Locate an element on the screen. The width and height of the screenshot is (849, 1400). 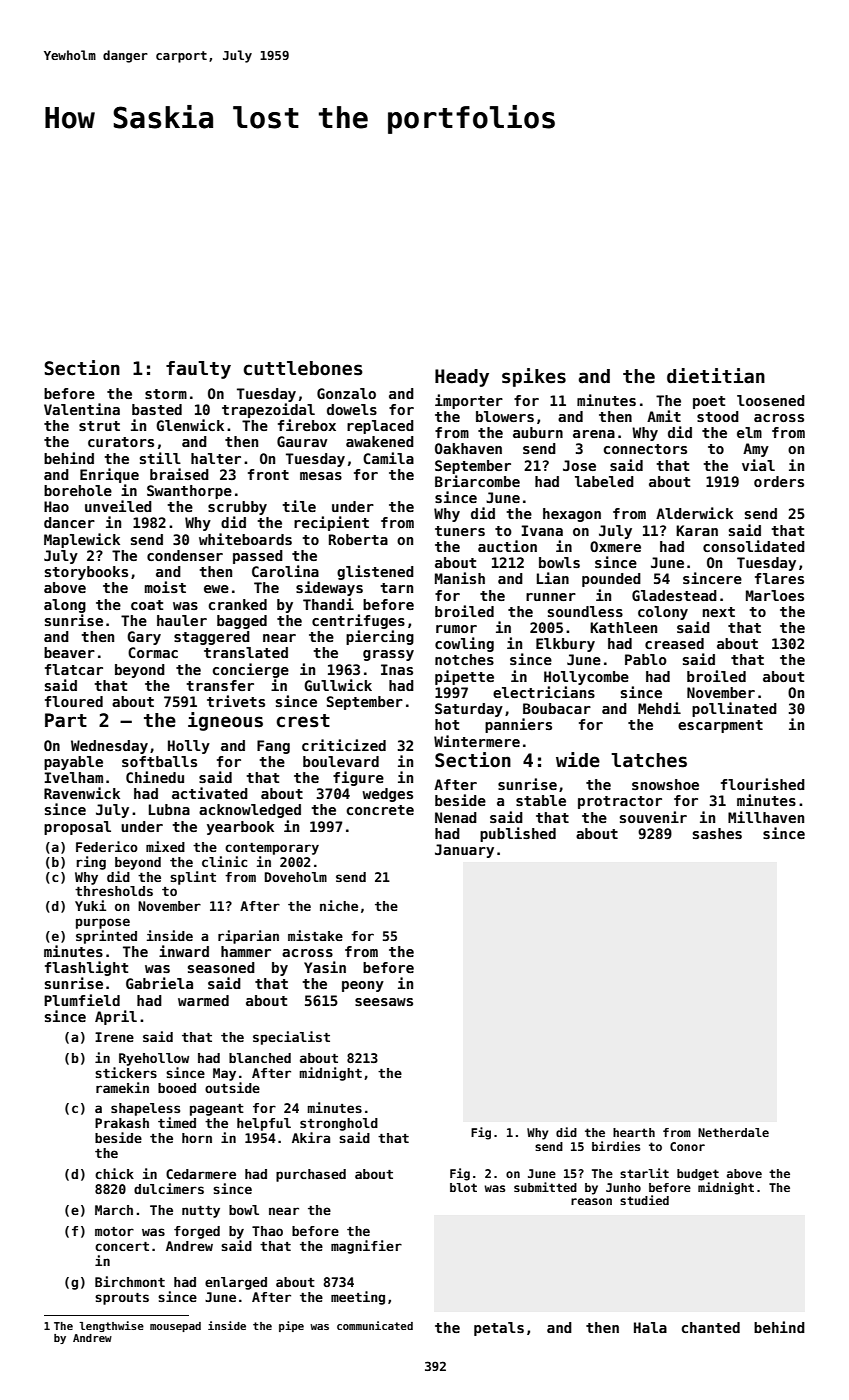
storybooks is located at coordinates (86, 573).
